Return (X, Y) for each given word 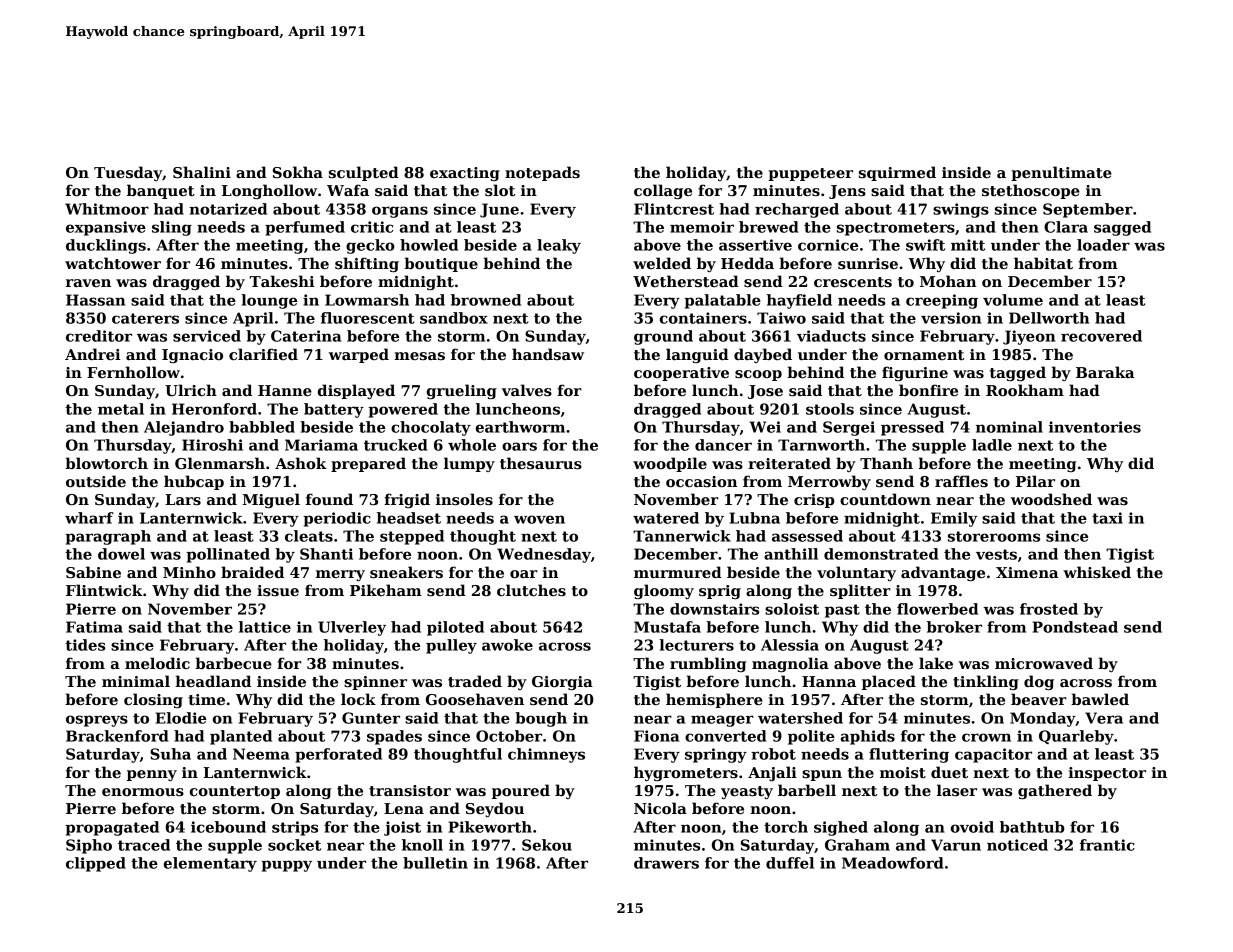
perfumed (305, 228)
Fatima (94, 627)
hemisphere (714, 700)
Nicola (660, 808)
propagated (112, 828)
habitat (1043, 263)
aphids (868, 737)
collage (663, 191)
